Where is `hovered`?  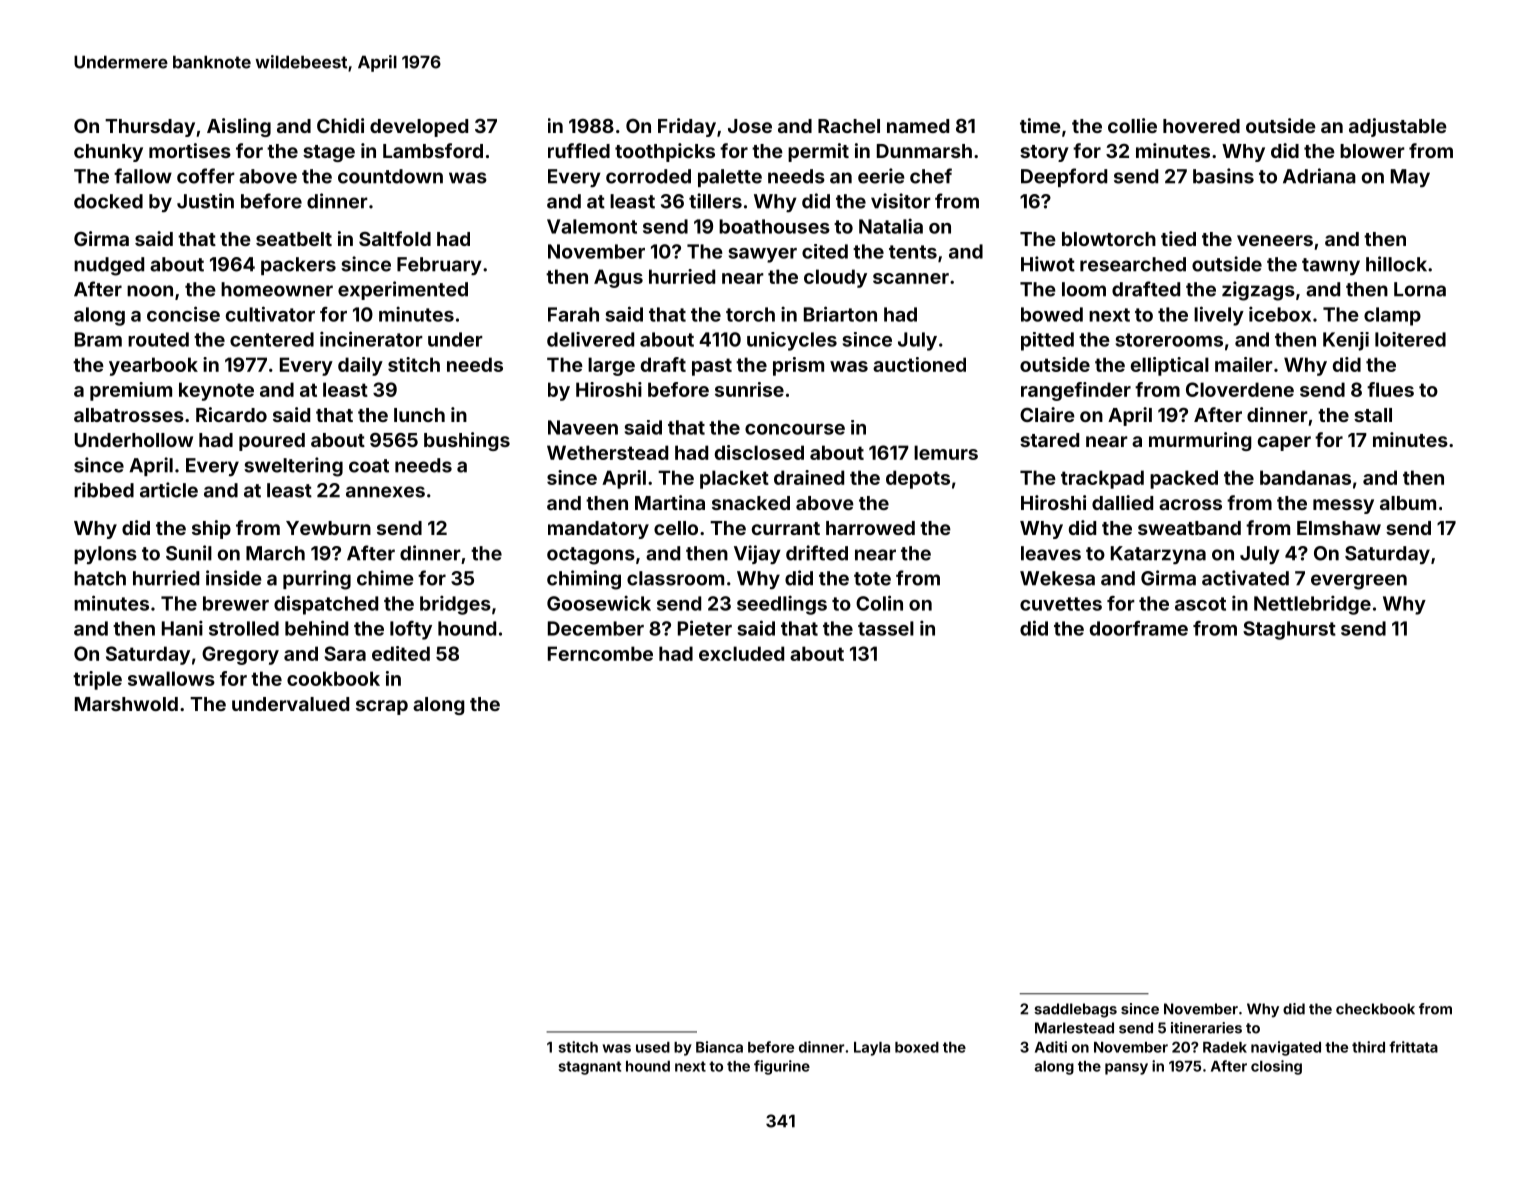 hovered is located at coordinates (1201, 126).
